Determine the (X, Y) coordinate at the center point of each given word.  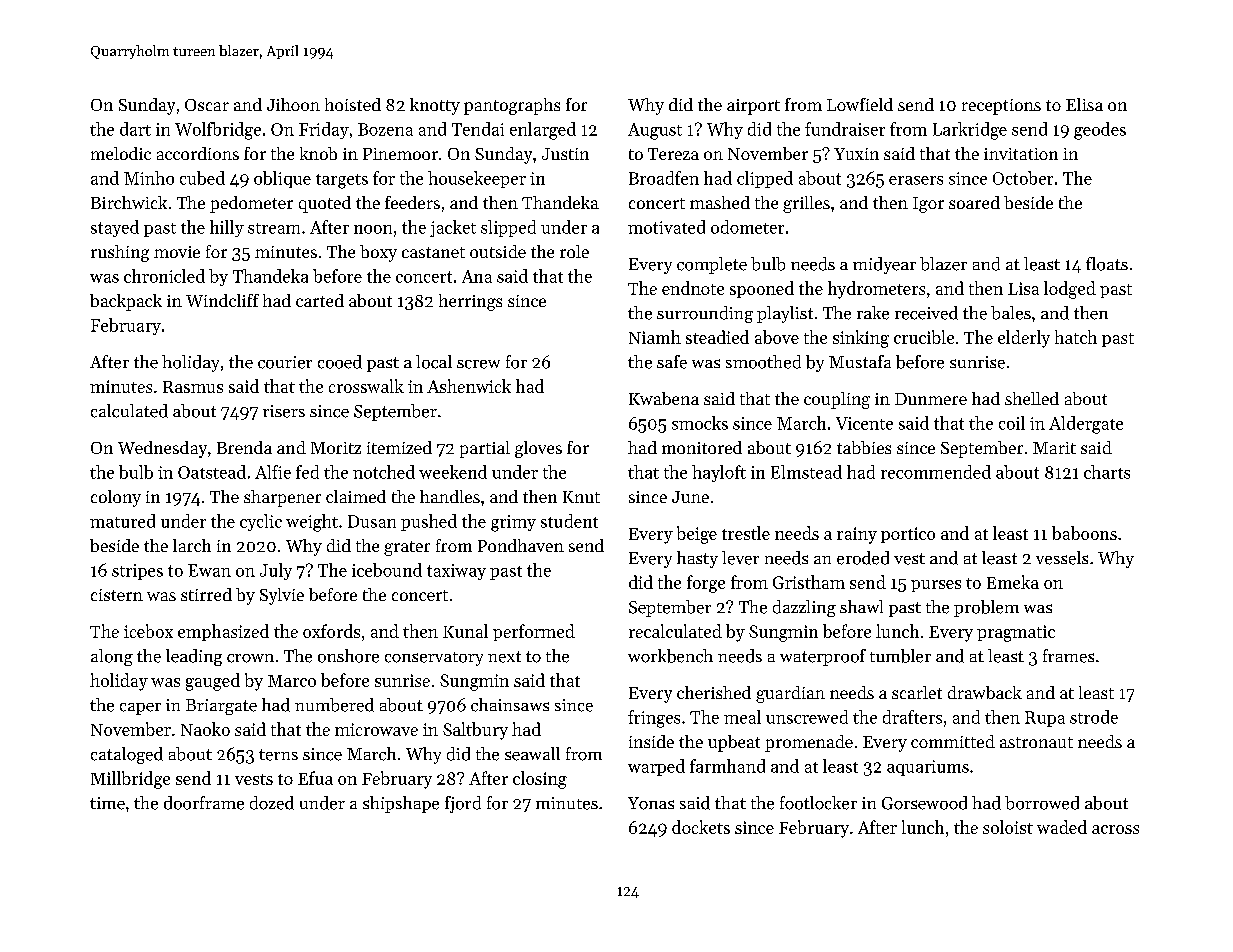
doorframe (204, 803)
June (690, 497)
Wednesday (162, 449)
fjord (463, 804)
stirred (206, 594)
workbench (670, 656)
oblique (282, 179)
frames (1068, 656)
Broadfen (664, 178)
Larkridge (970, 131)
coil (1012, 423)
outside (498, 251)
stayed (115, 228)
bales (1011, 313)
